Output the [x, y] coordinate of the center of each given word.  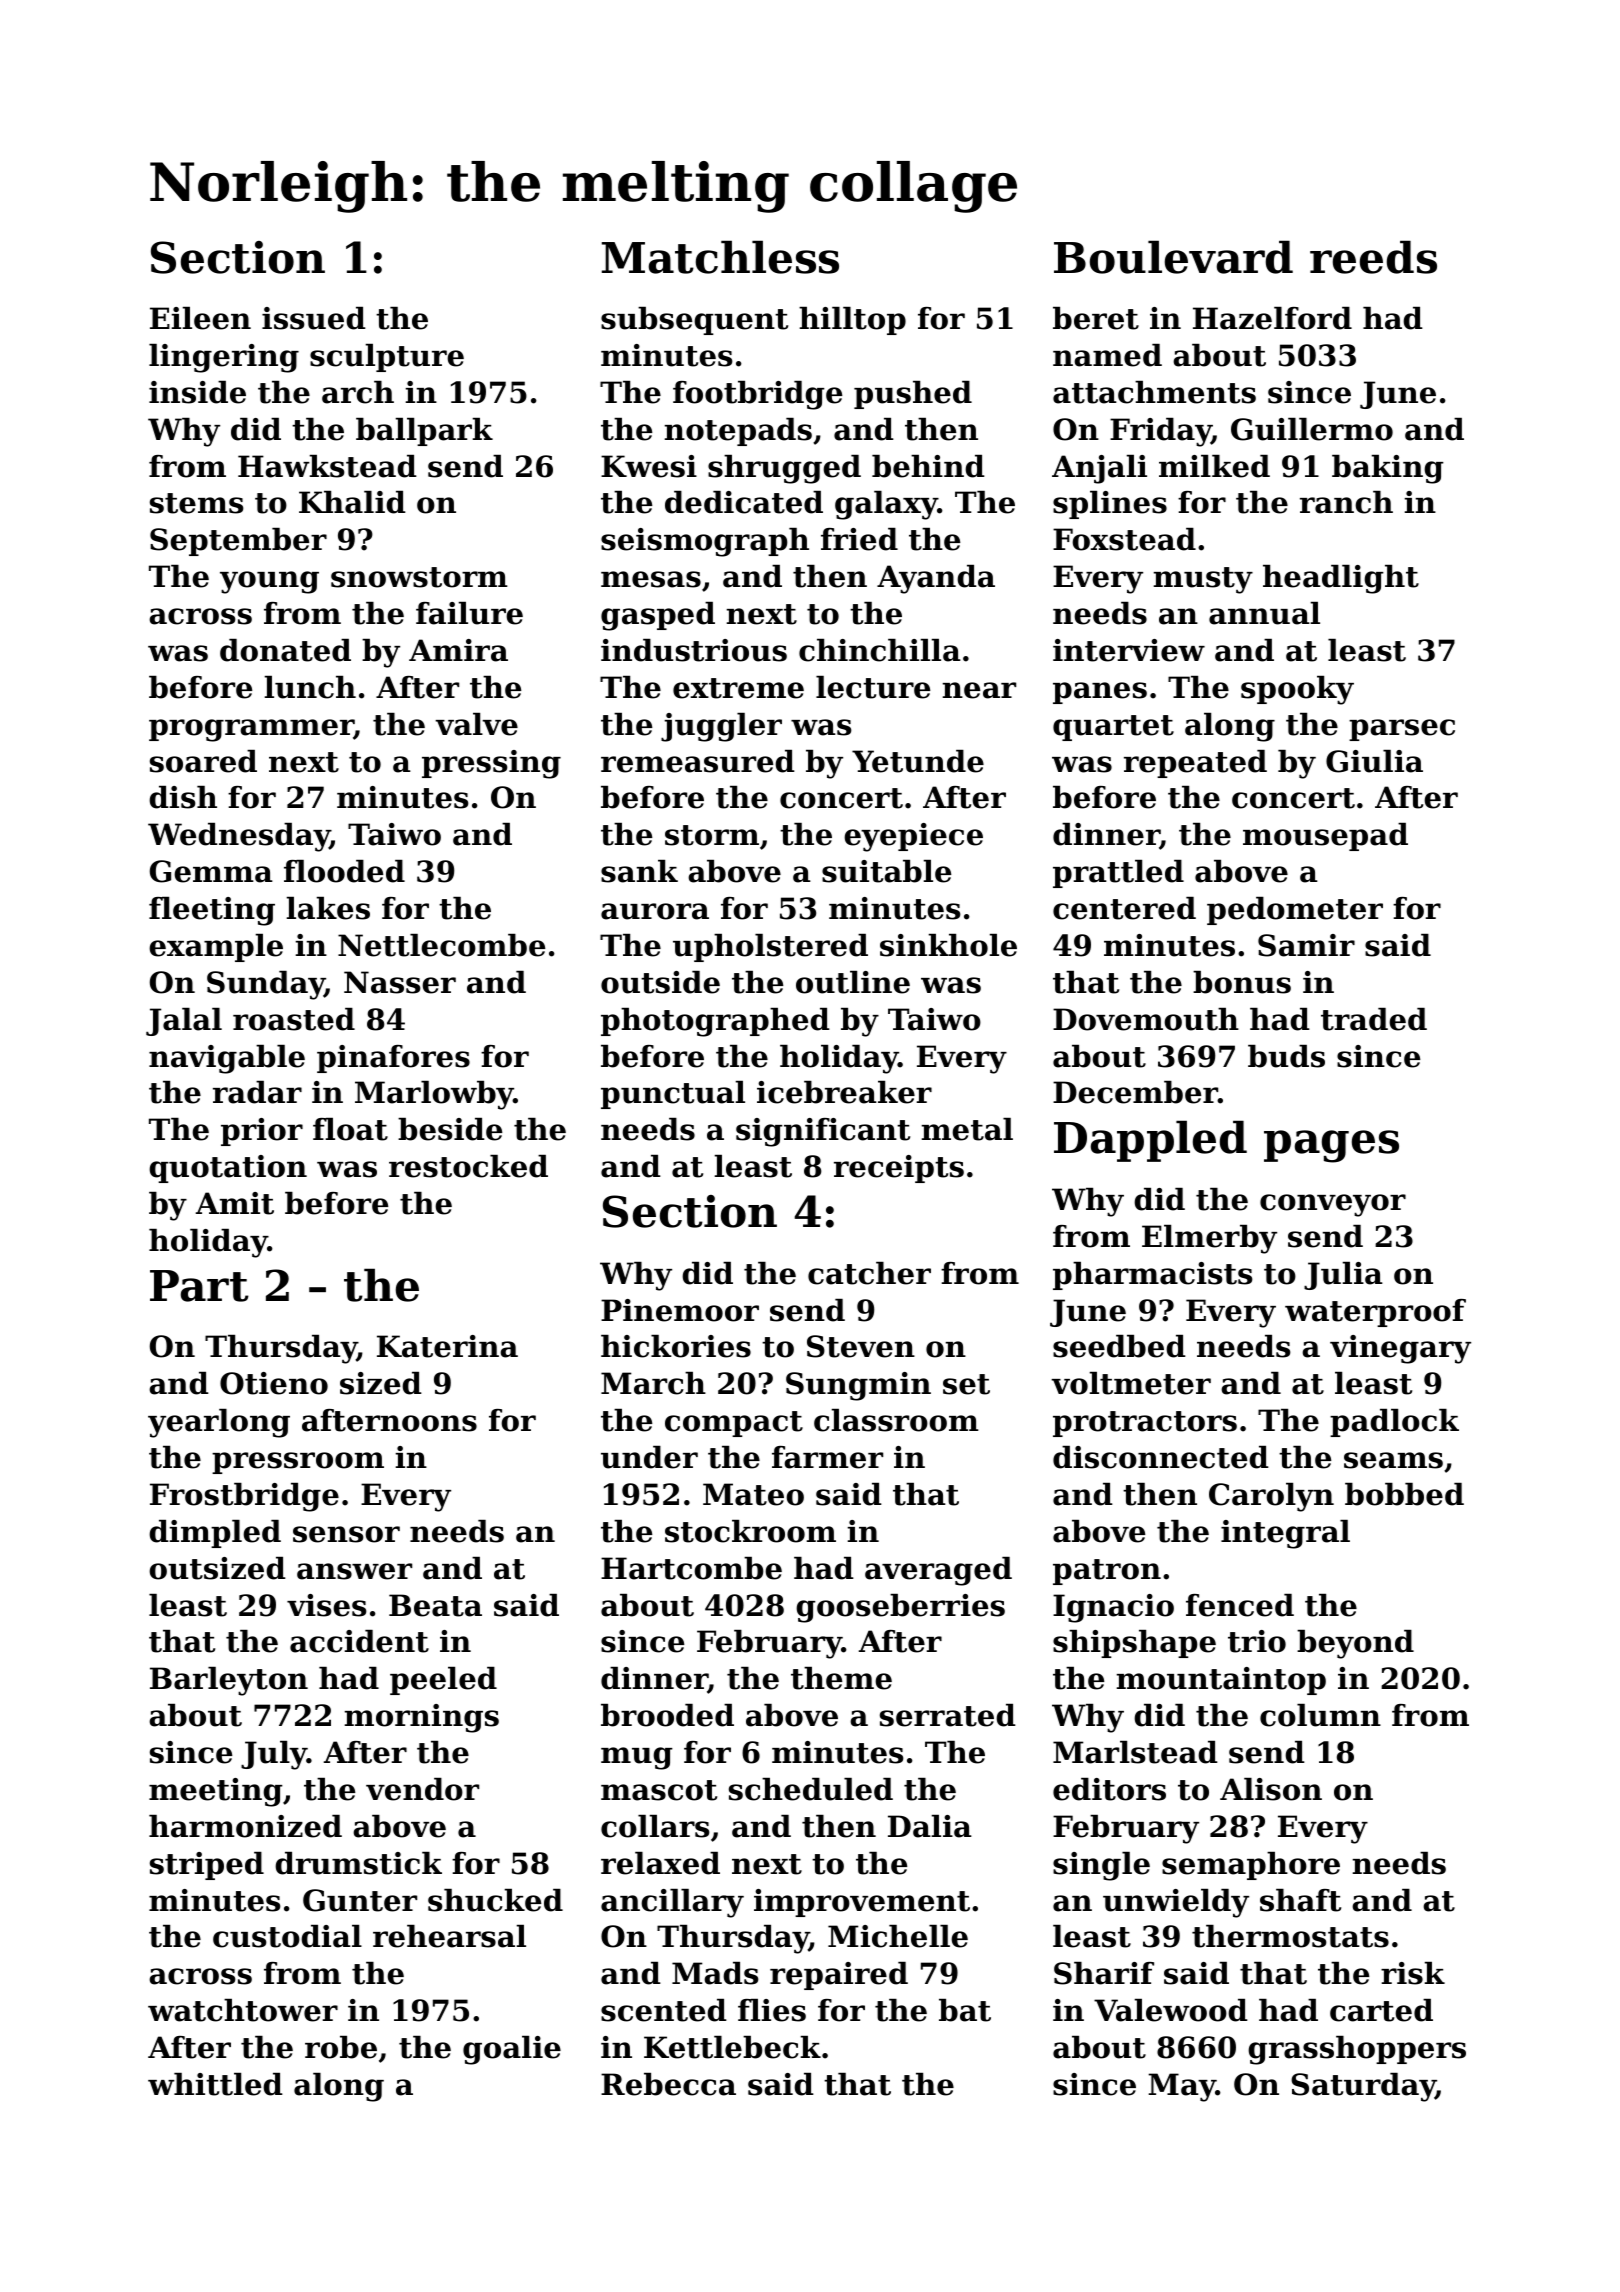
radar [257, 1092]
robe [341, 2047]
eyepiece [913, 837]
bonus [1242, 982]
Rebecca [668, 2084]
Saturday [1363, 2087]
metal [967, 1129]
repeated [1195, 764]
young [269, 582]
